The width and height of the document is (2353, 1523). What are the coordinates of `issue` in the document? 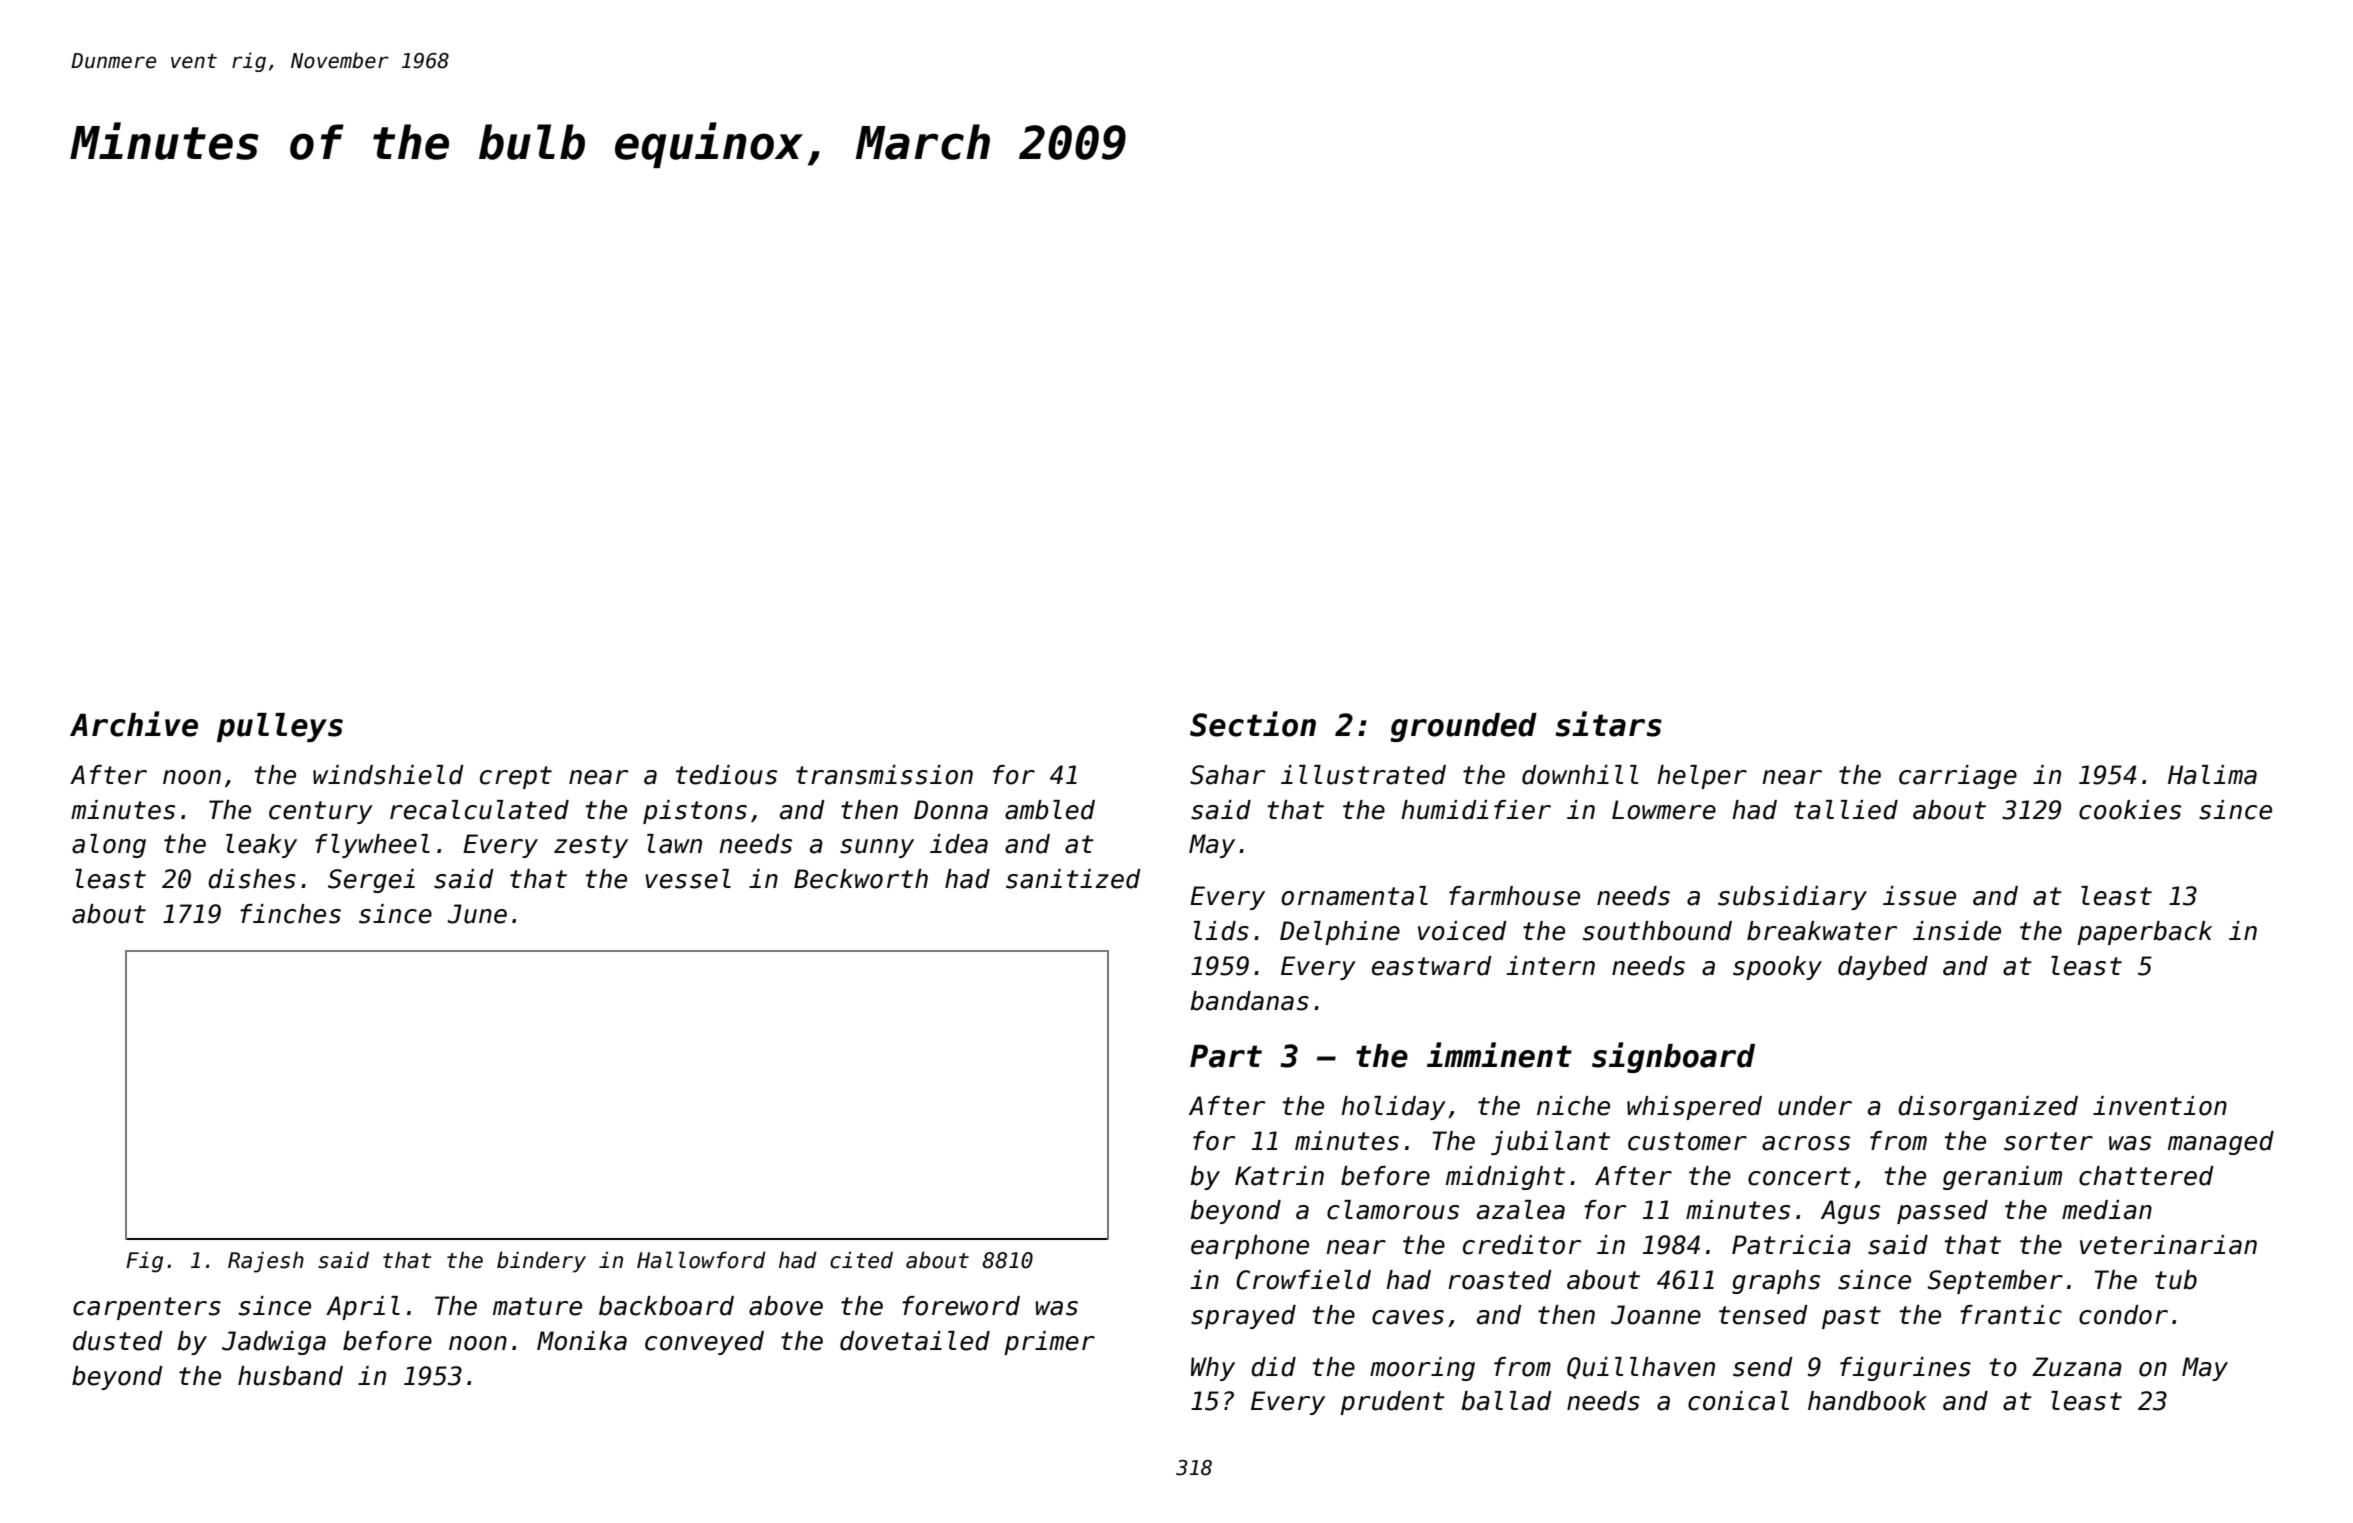 It's located at (1919, 896).
